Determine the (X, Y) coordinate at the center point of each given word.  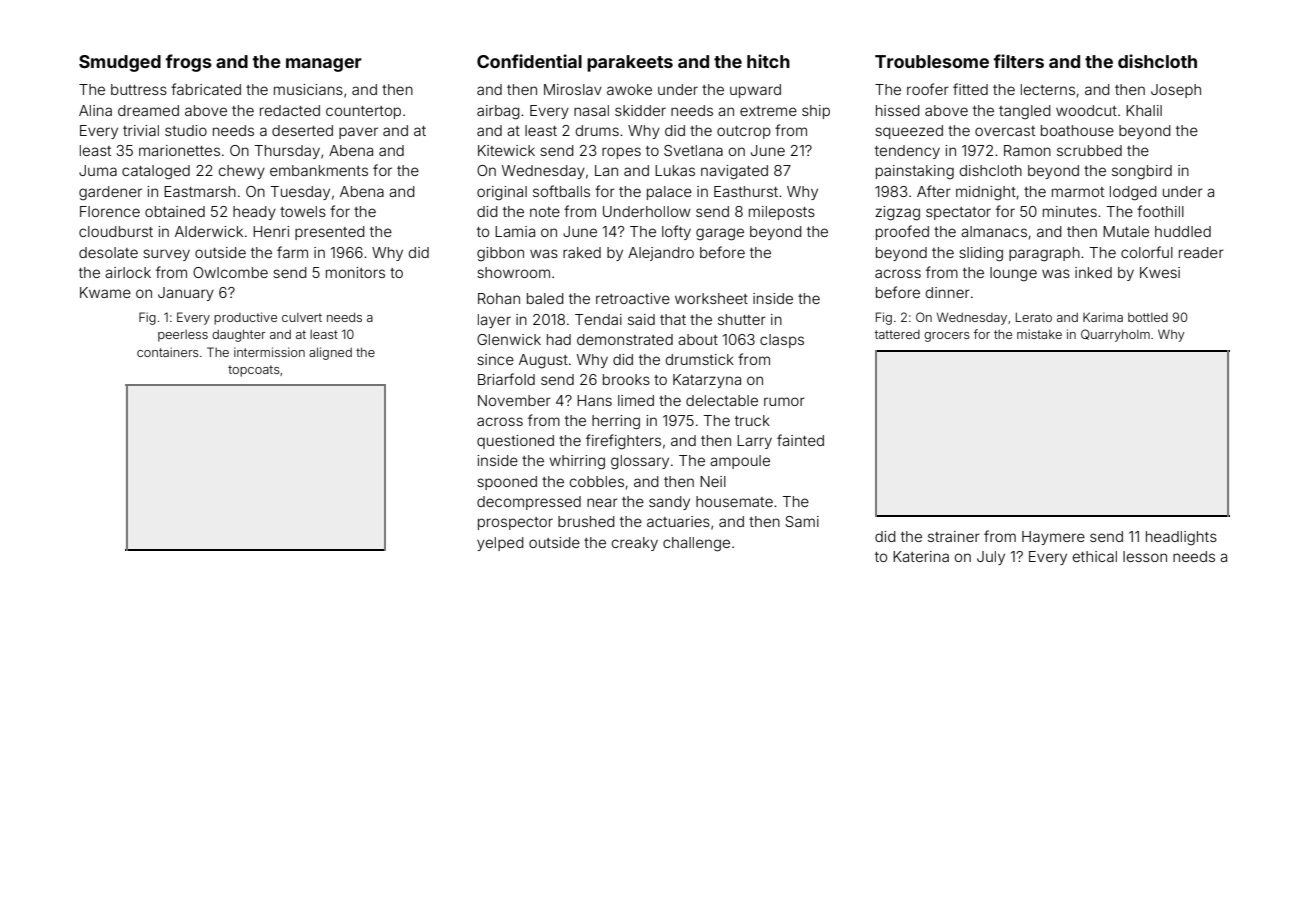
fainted (800, 440)
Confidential (529, 61)
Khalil (1144, 110)
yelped (500, 544)
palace (669, 193)
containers (168, 352)
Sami (802, 521)
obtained (175, 211)
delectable (722, 400)
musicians (308, 89)
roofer (928, 89)
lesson (1145, 556)
